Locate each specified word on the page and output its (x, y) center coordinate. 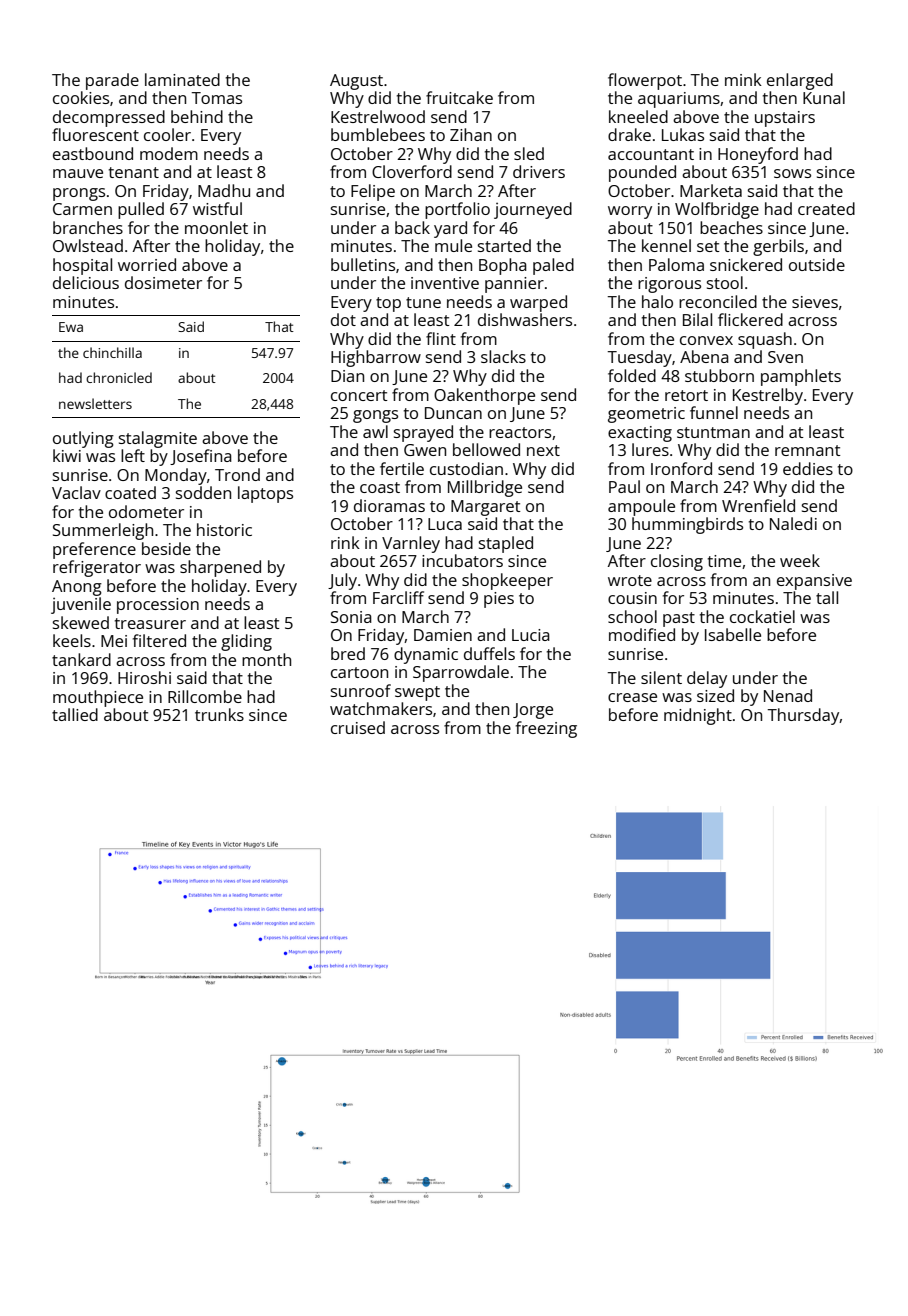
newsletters (95, 403)
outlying (83, 439)
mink (743, 79)
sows (792, 173)
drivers (539, 171)
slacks (503, 356)
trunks (219, 714)
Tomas (216, 98)
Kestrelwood (378, 116)
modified (642, 634)
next (543, 450)
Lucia (531, 635)
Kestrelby (768, 396)
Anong (77, 588)
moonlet (216, 227)
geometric (646, 415)
